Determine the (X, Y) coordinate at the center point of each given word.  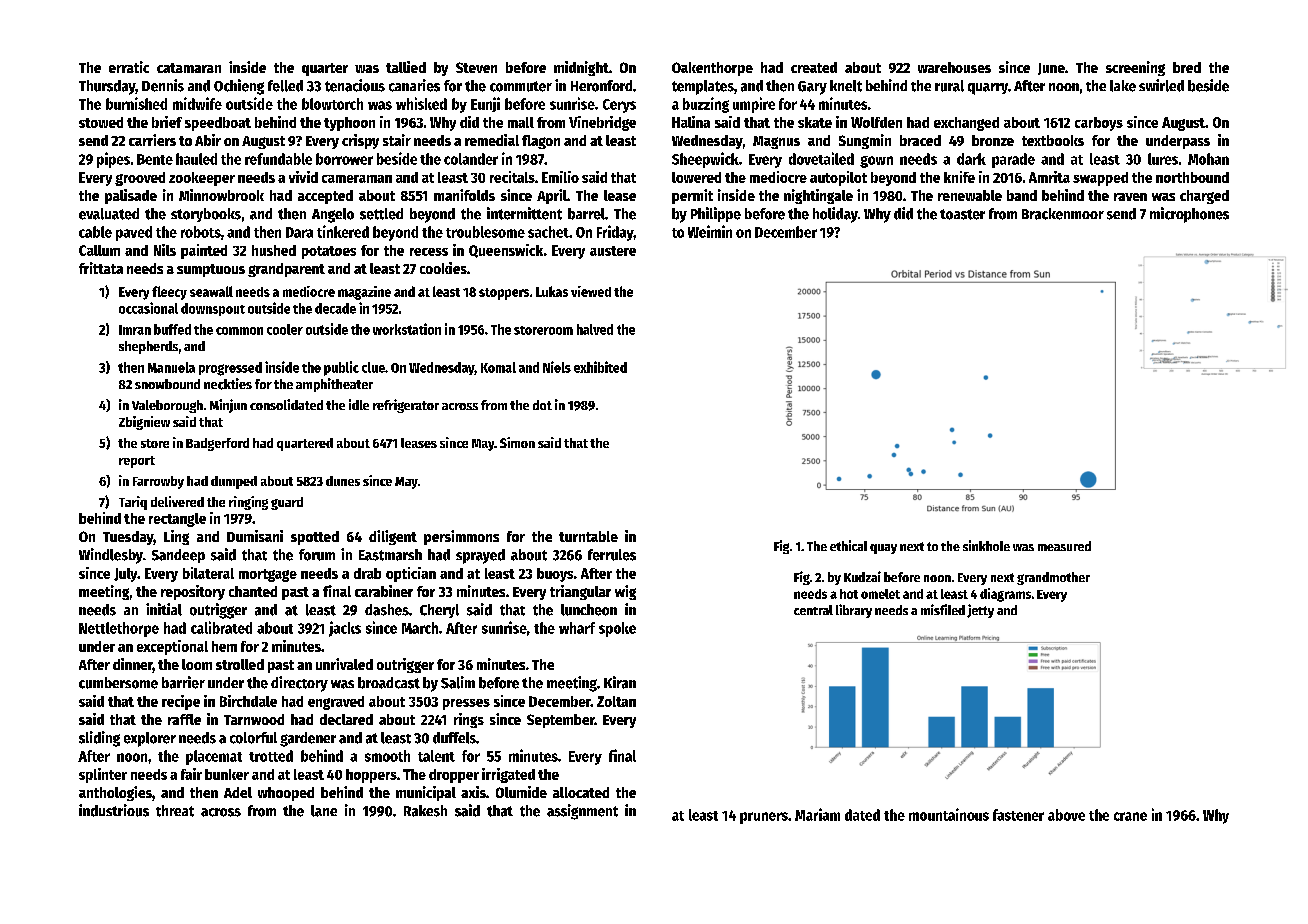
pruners (764, 818)
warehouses (954, 67)
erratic (129, 67)
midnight (581, 68)
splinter (103, 775)
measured (1064, 546)
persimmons (461, 537)
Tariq (133, 503)
